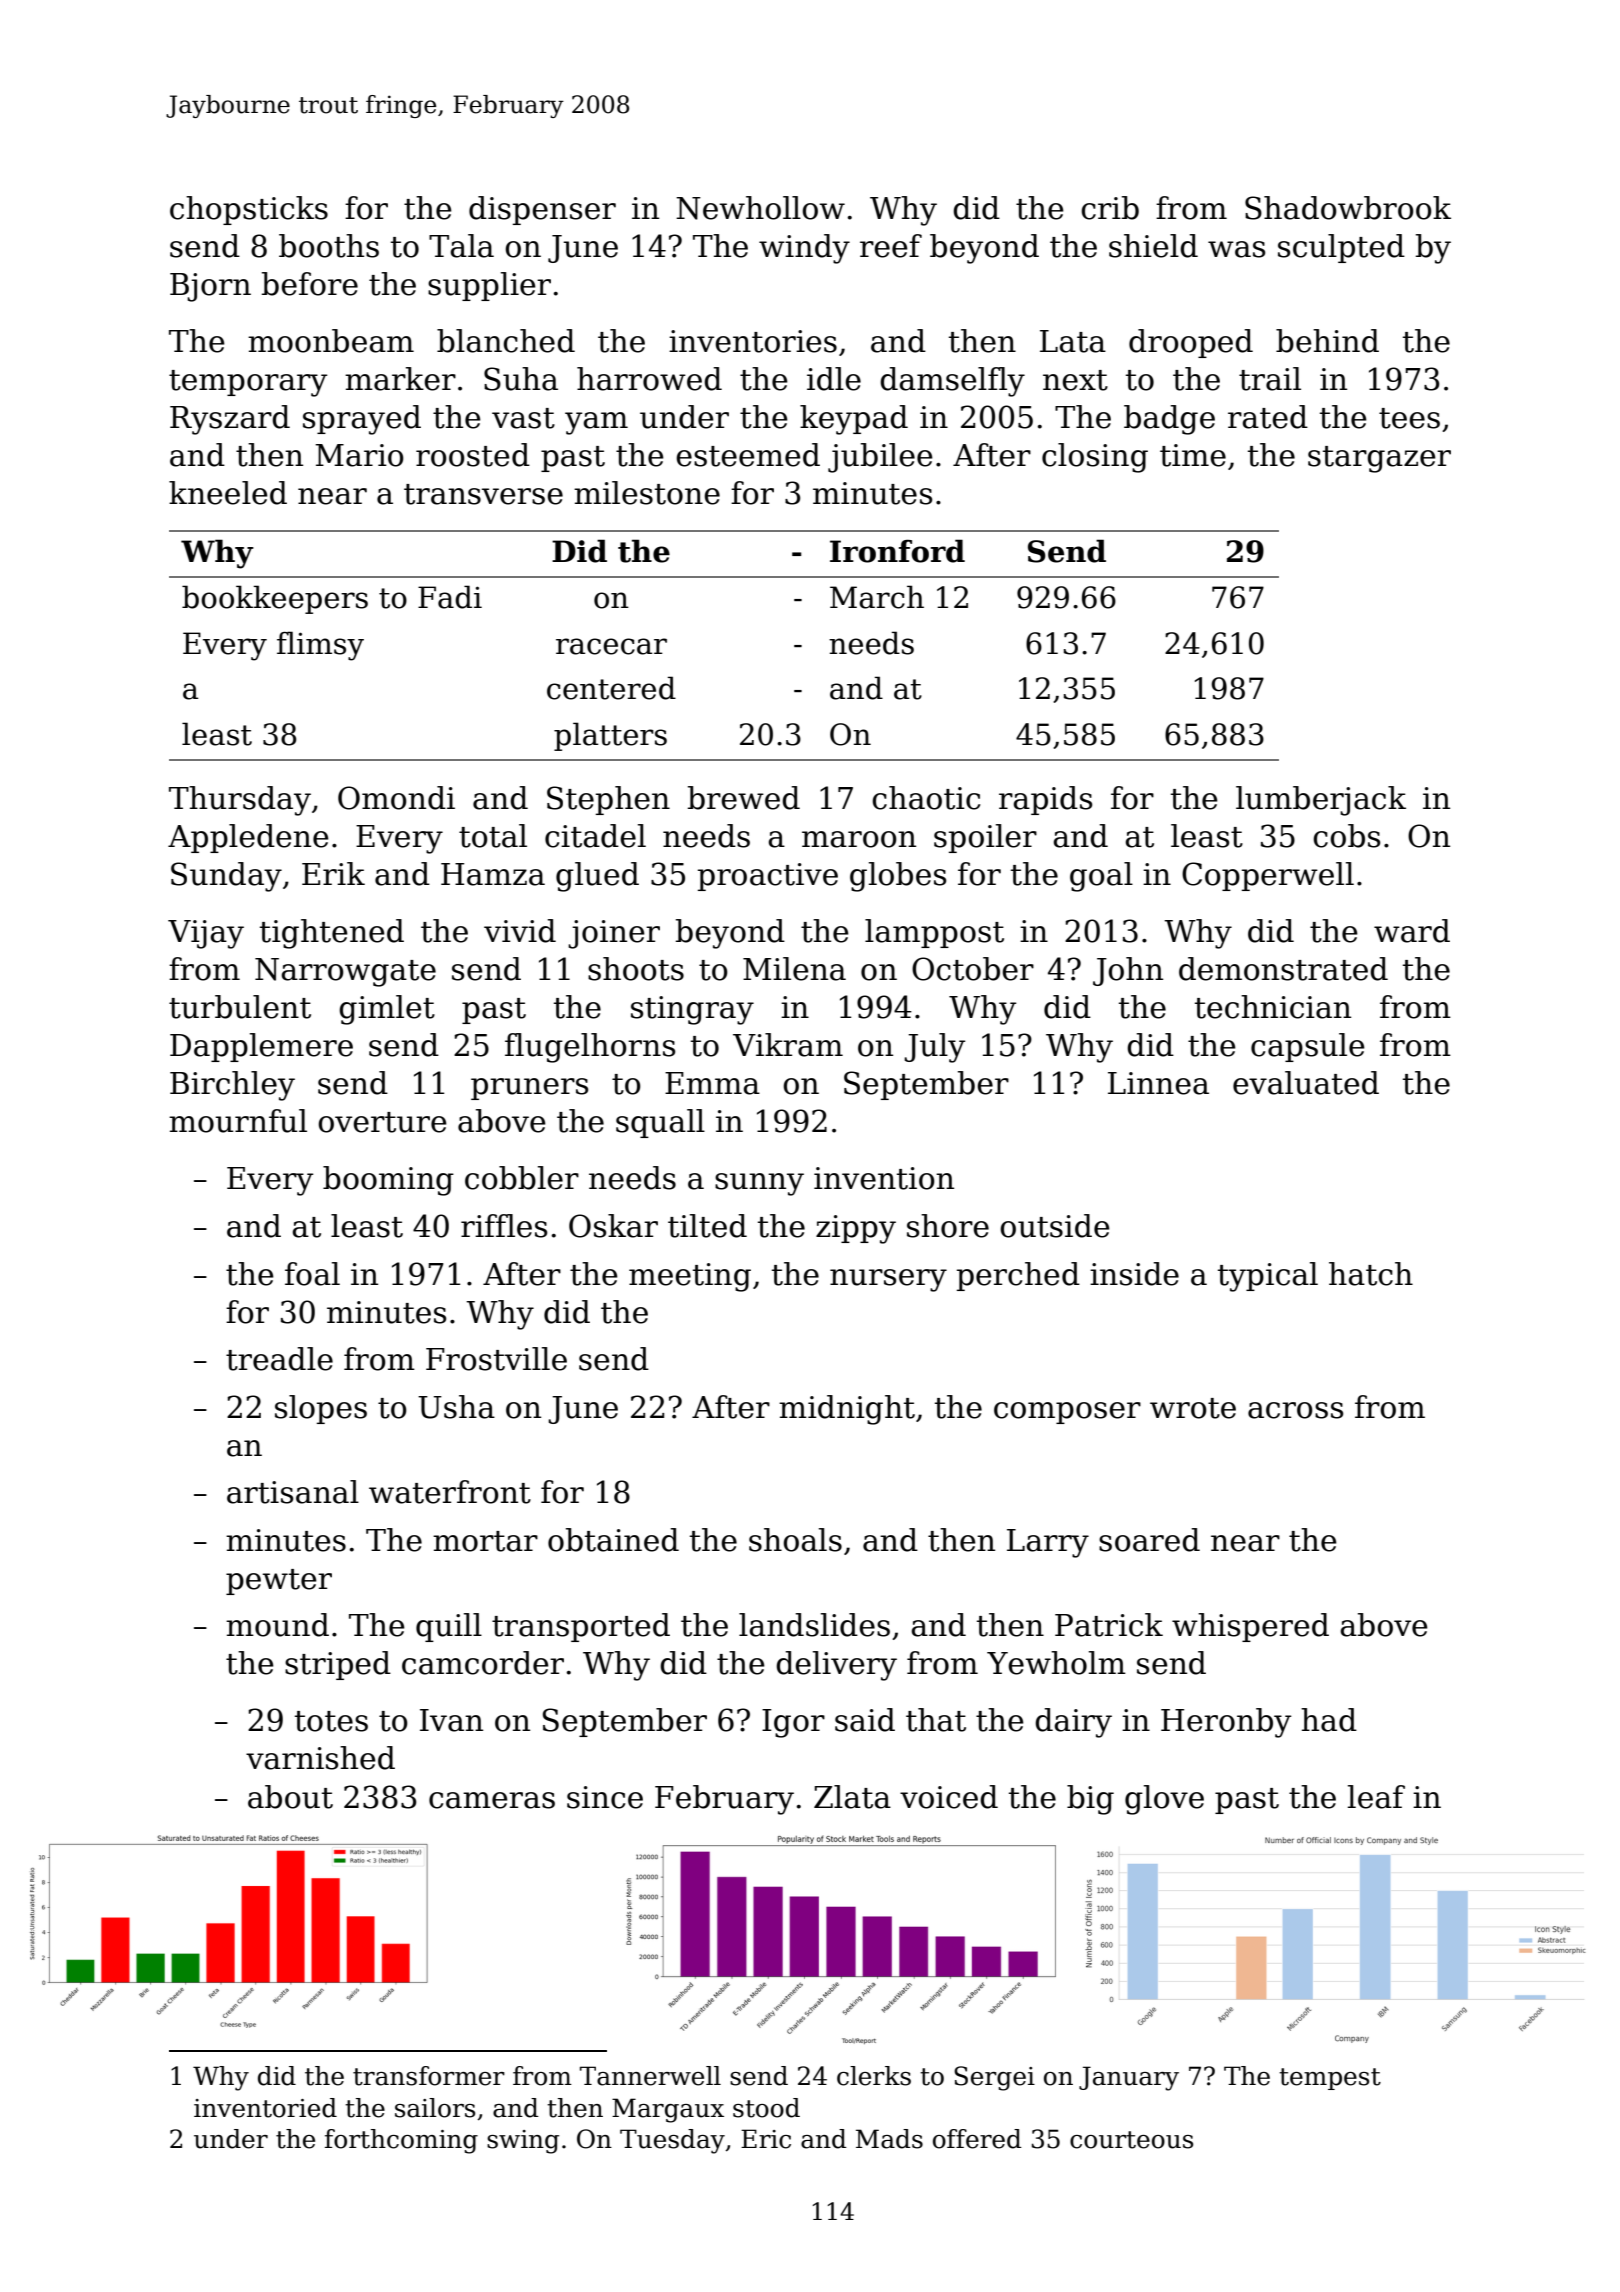 The height and width of the page is (2292, 1620). Describe the element at coordinates (977, 2139) in the page. I see `offered` at that location.
